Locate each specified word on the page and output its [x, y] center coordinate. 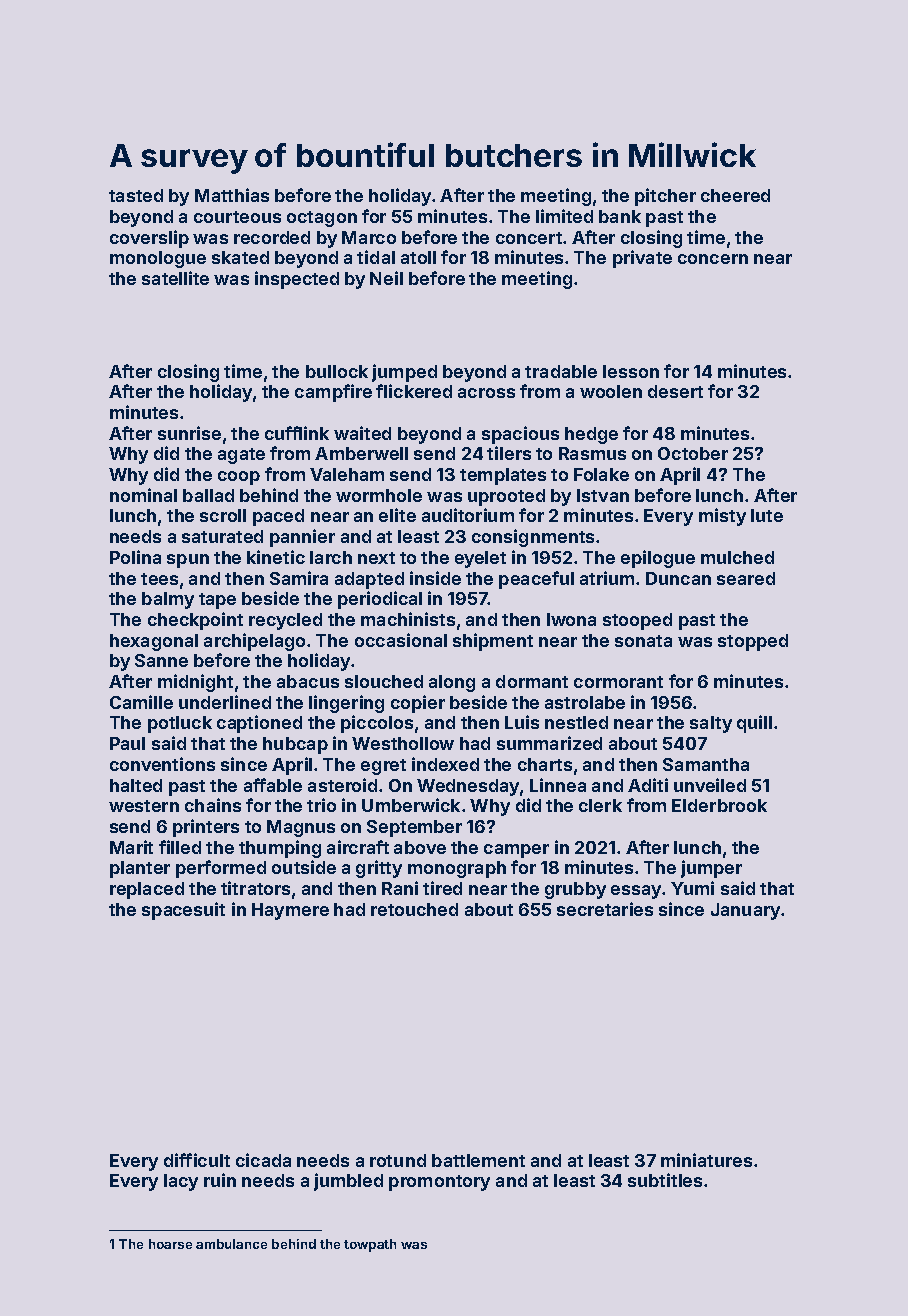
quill [754, 724]
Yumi [692, 888]
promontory [439, 1183]
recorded [272, 237]
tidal [376, 257]
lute [767, 515]
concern [713, 259]
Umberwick [411, 805]
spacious [520, 435]
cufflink [297, 433]
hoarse [170, 1244]
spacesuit [183, 911]
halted [136, 785]
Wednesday [468, 787]
